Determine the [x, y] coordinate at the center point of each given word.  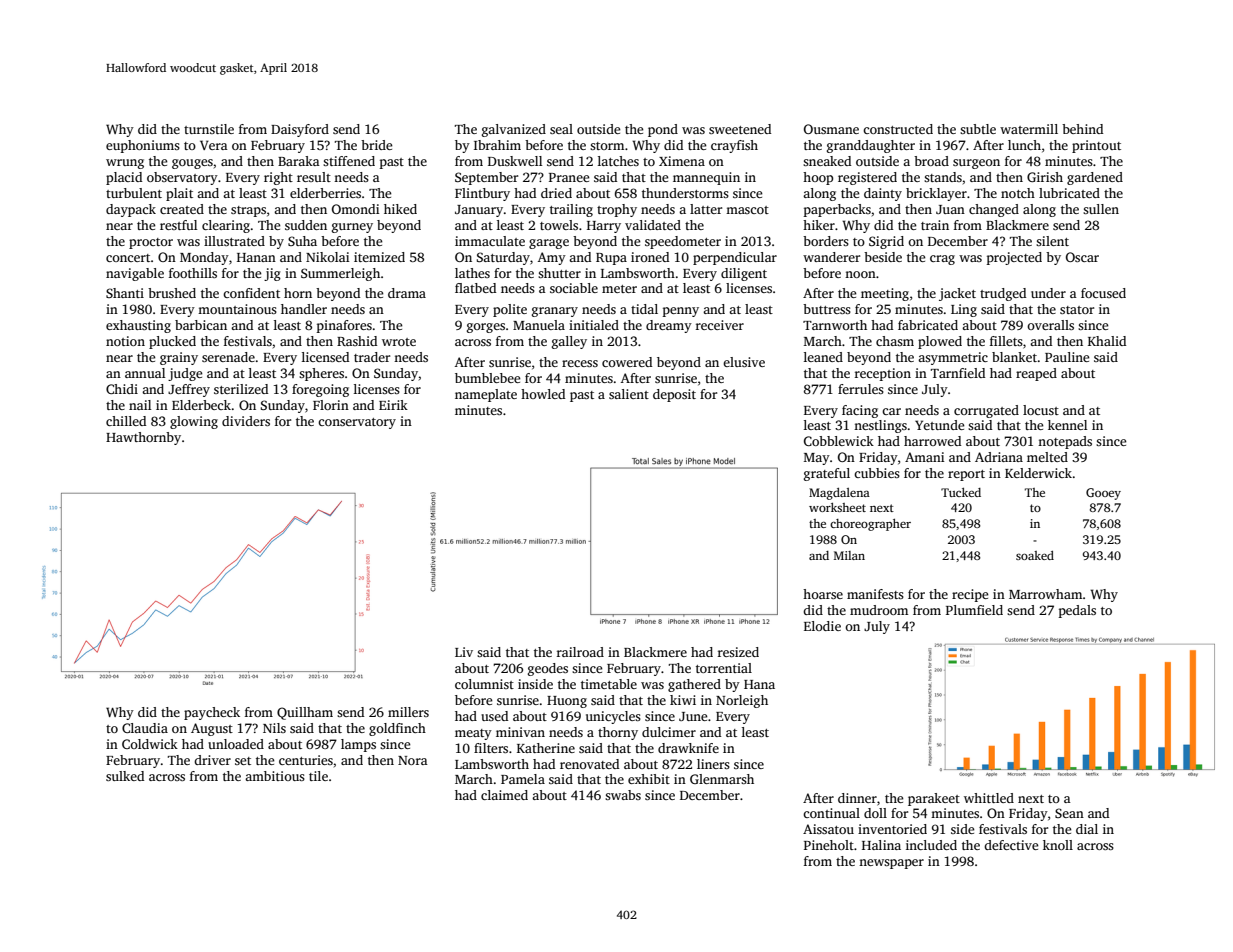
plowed [940, 342]
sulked [125, 776]
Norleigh [742, 701]
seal [561, 129]
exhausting [138, 326]
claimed [504, 795]
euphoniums [143, 146]
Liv [464, 652]
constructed [898, 129]
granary [555, 312]
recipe [970, 595]
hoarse [823, 594]
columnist [484, 684]
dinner [857, 798]
